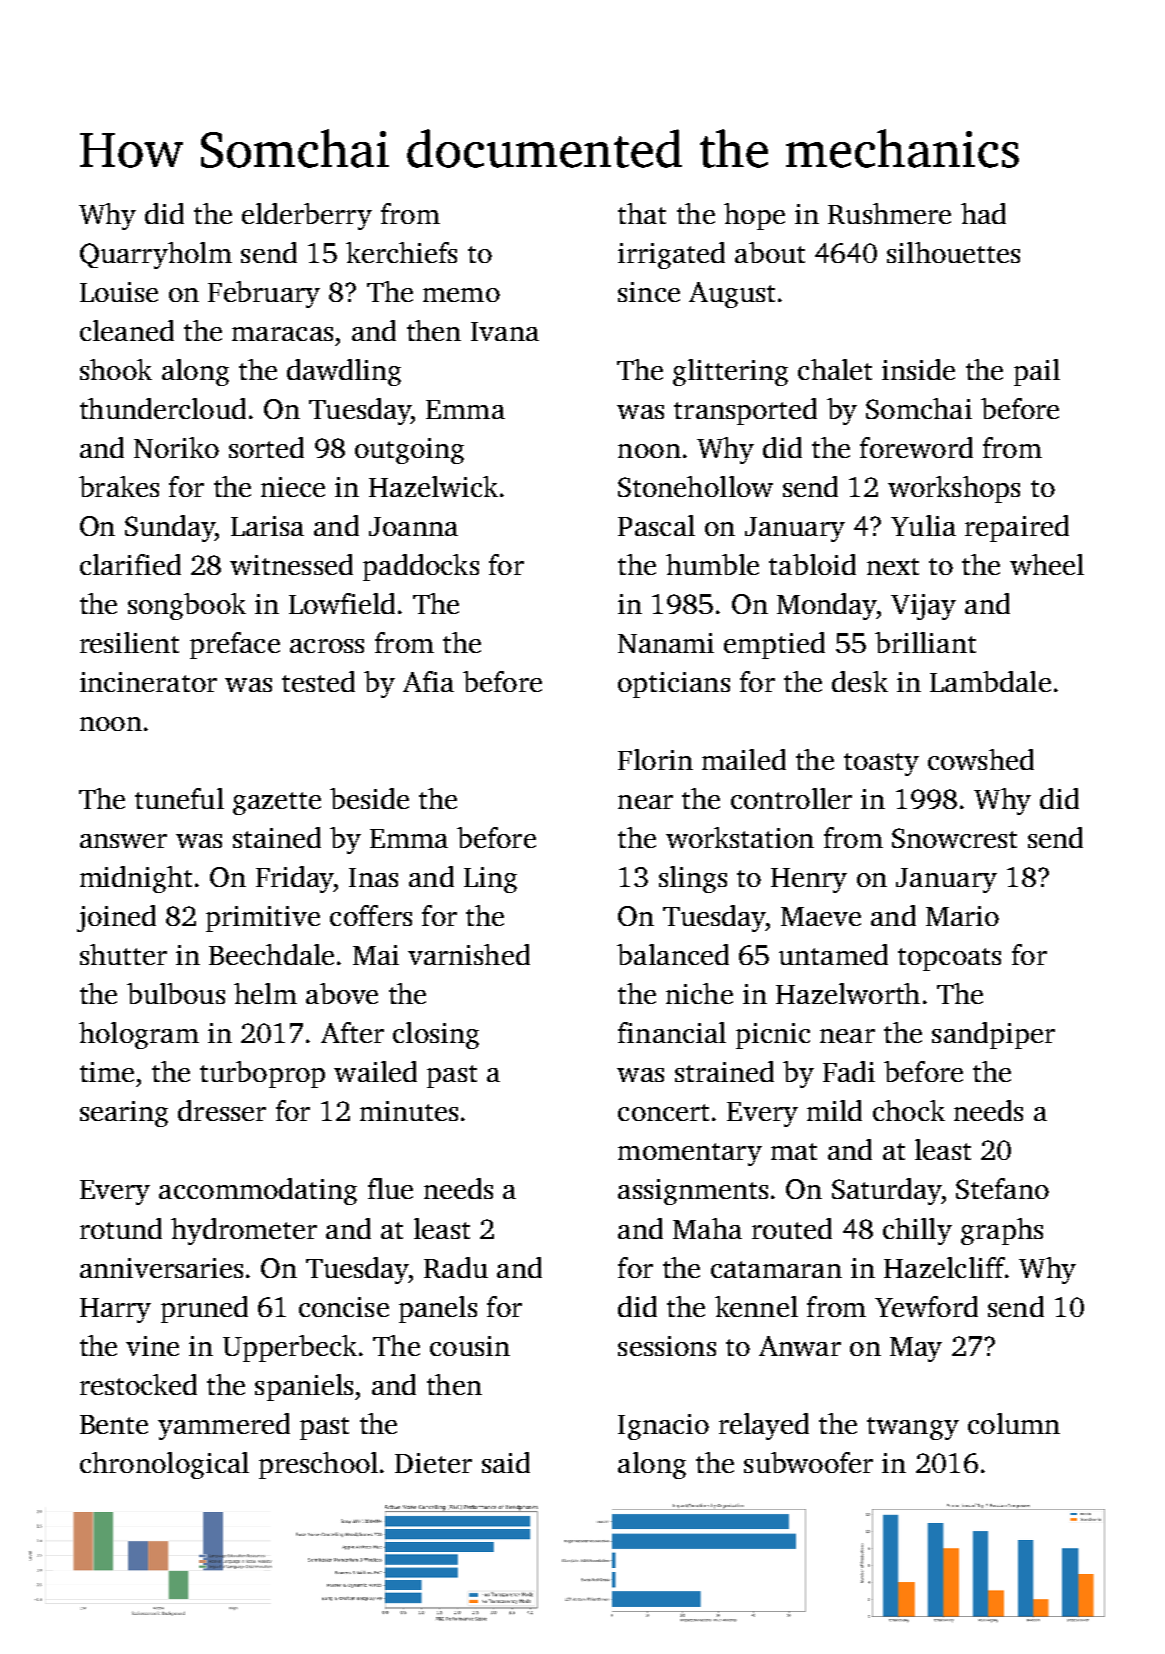 The width and height of the screenshot is (1165, 1654). I want to click on opticians, so click(674, 685).
